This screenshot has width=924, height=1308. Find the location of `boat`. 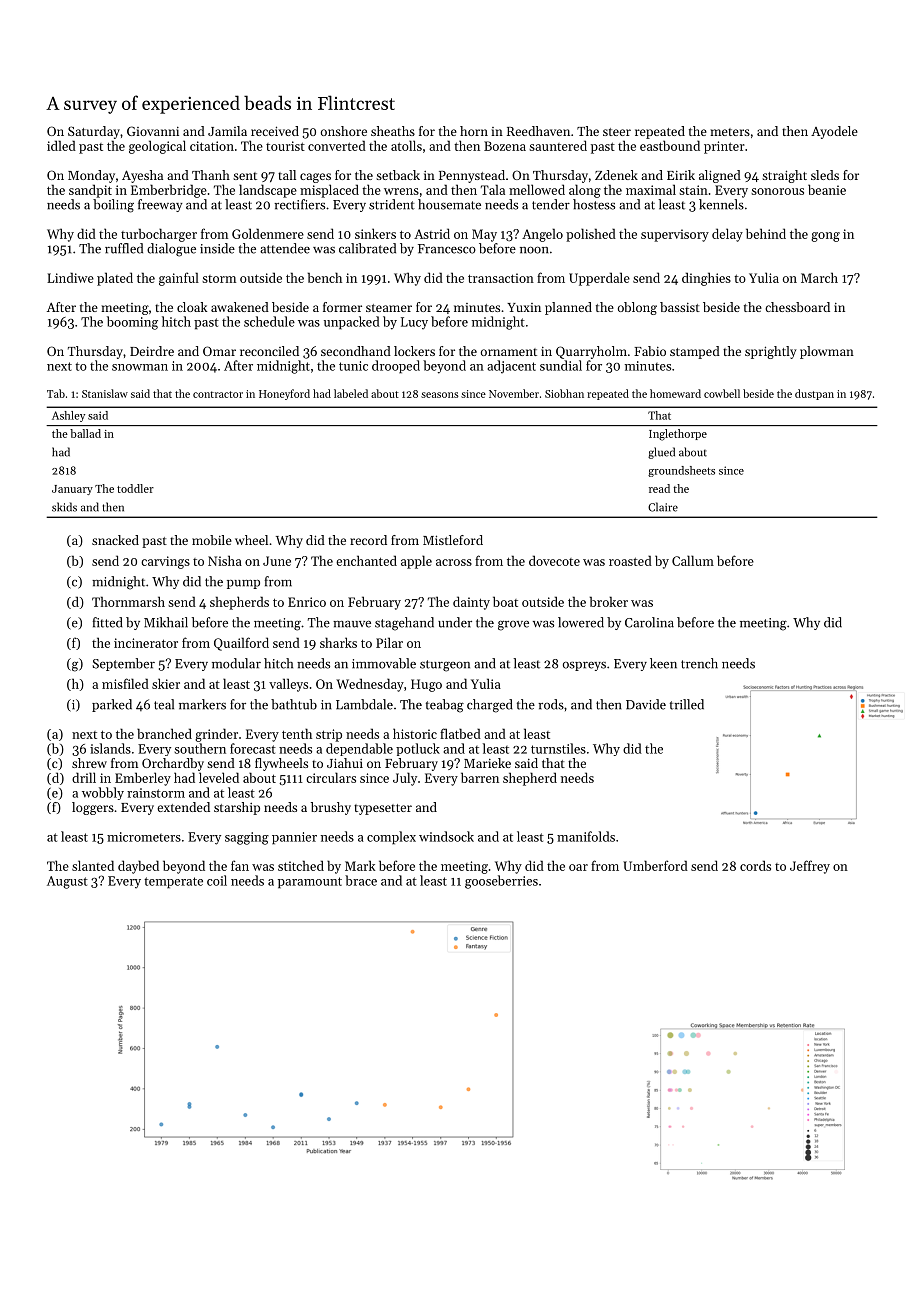

boat is located at coordinates (505, 601).
